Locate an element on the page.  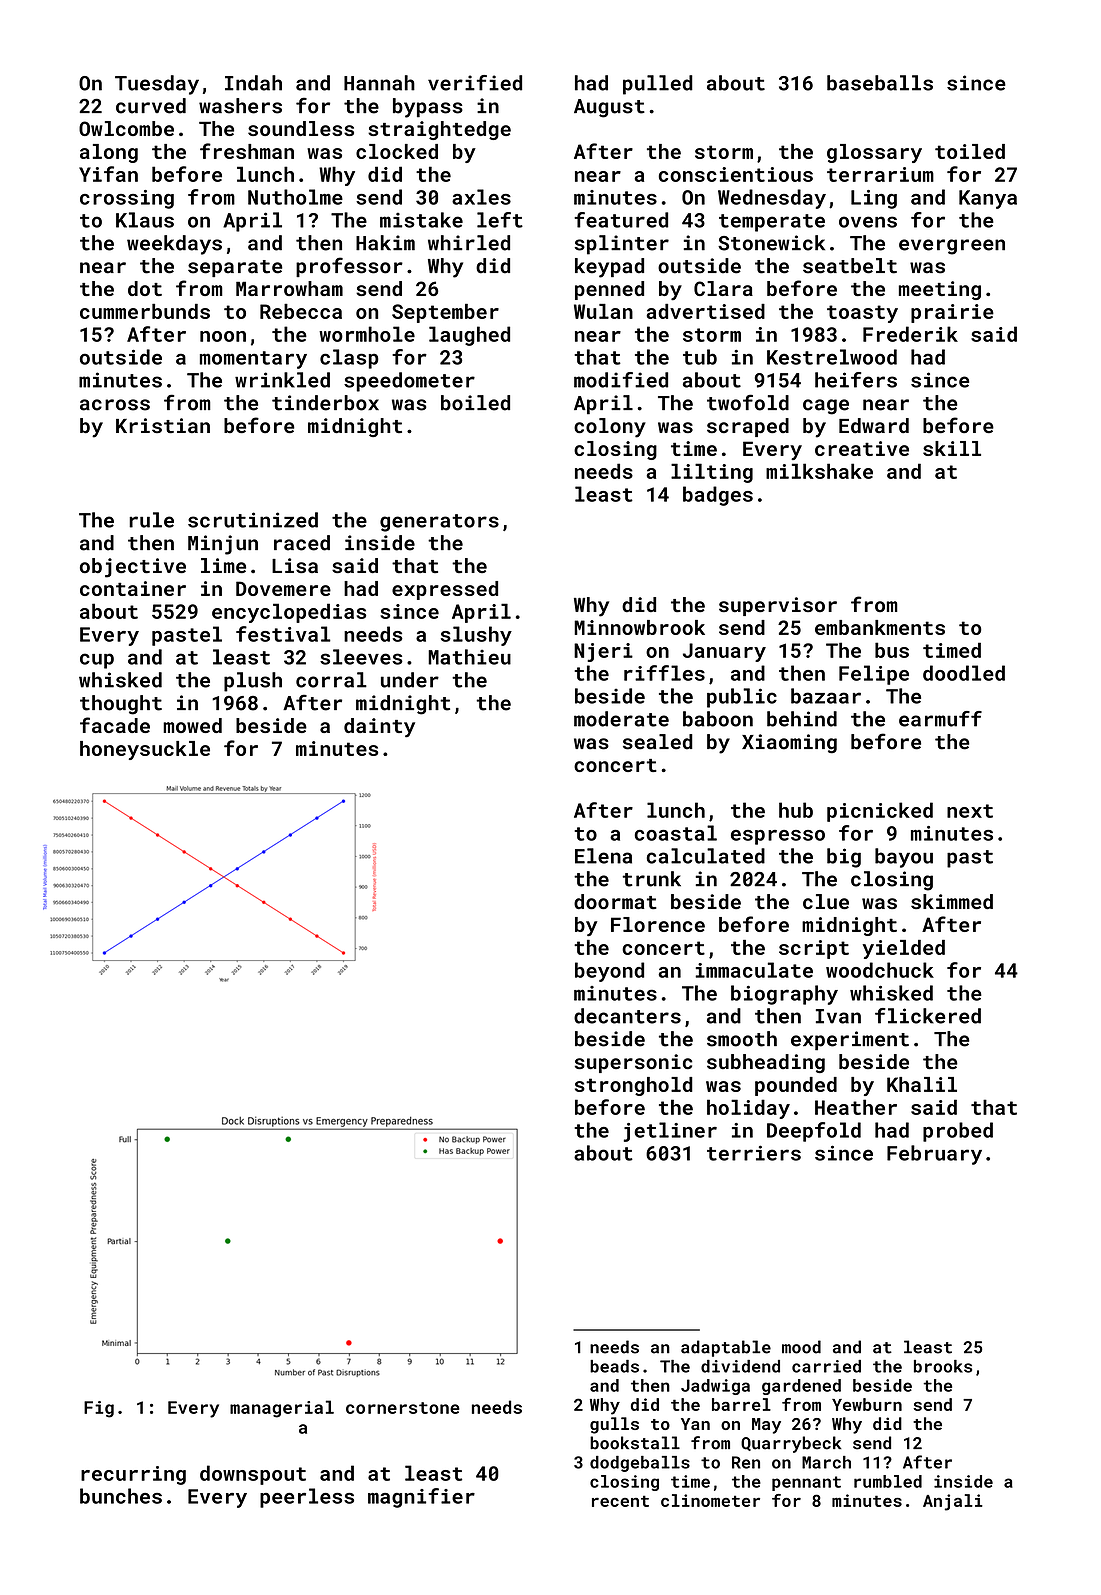
beyond is located at coordinates (609, 972).
